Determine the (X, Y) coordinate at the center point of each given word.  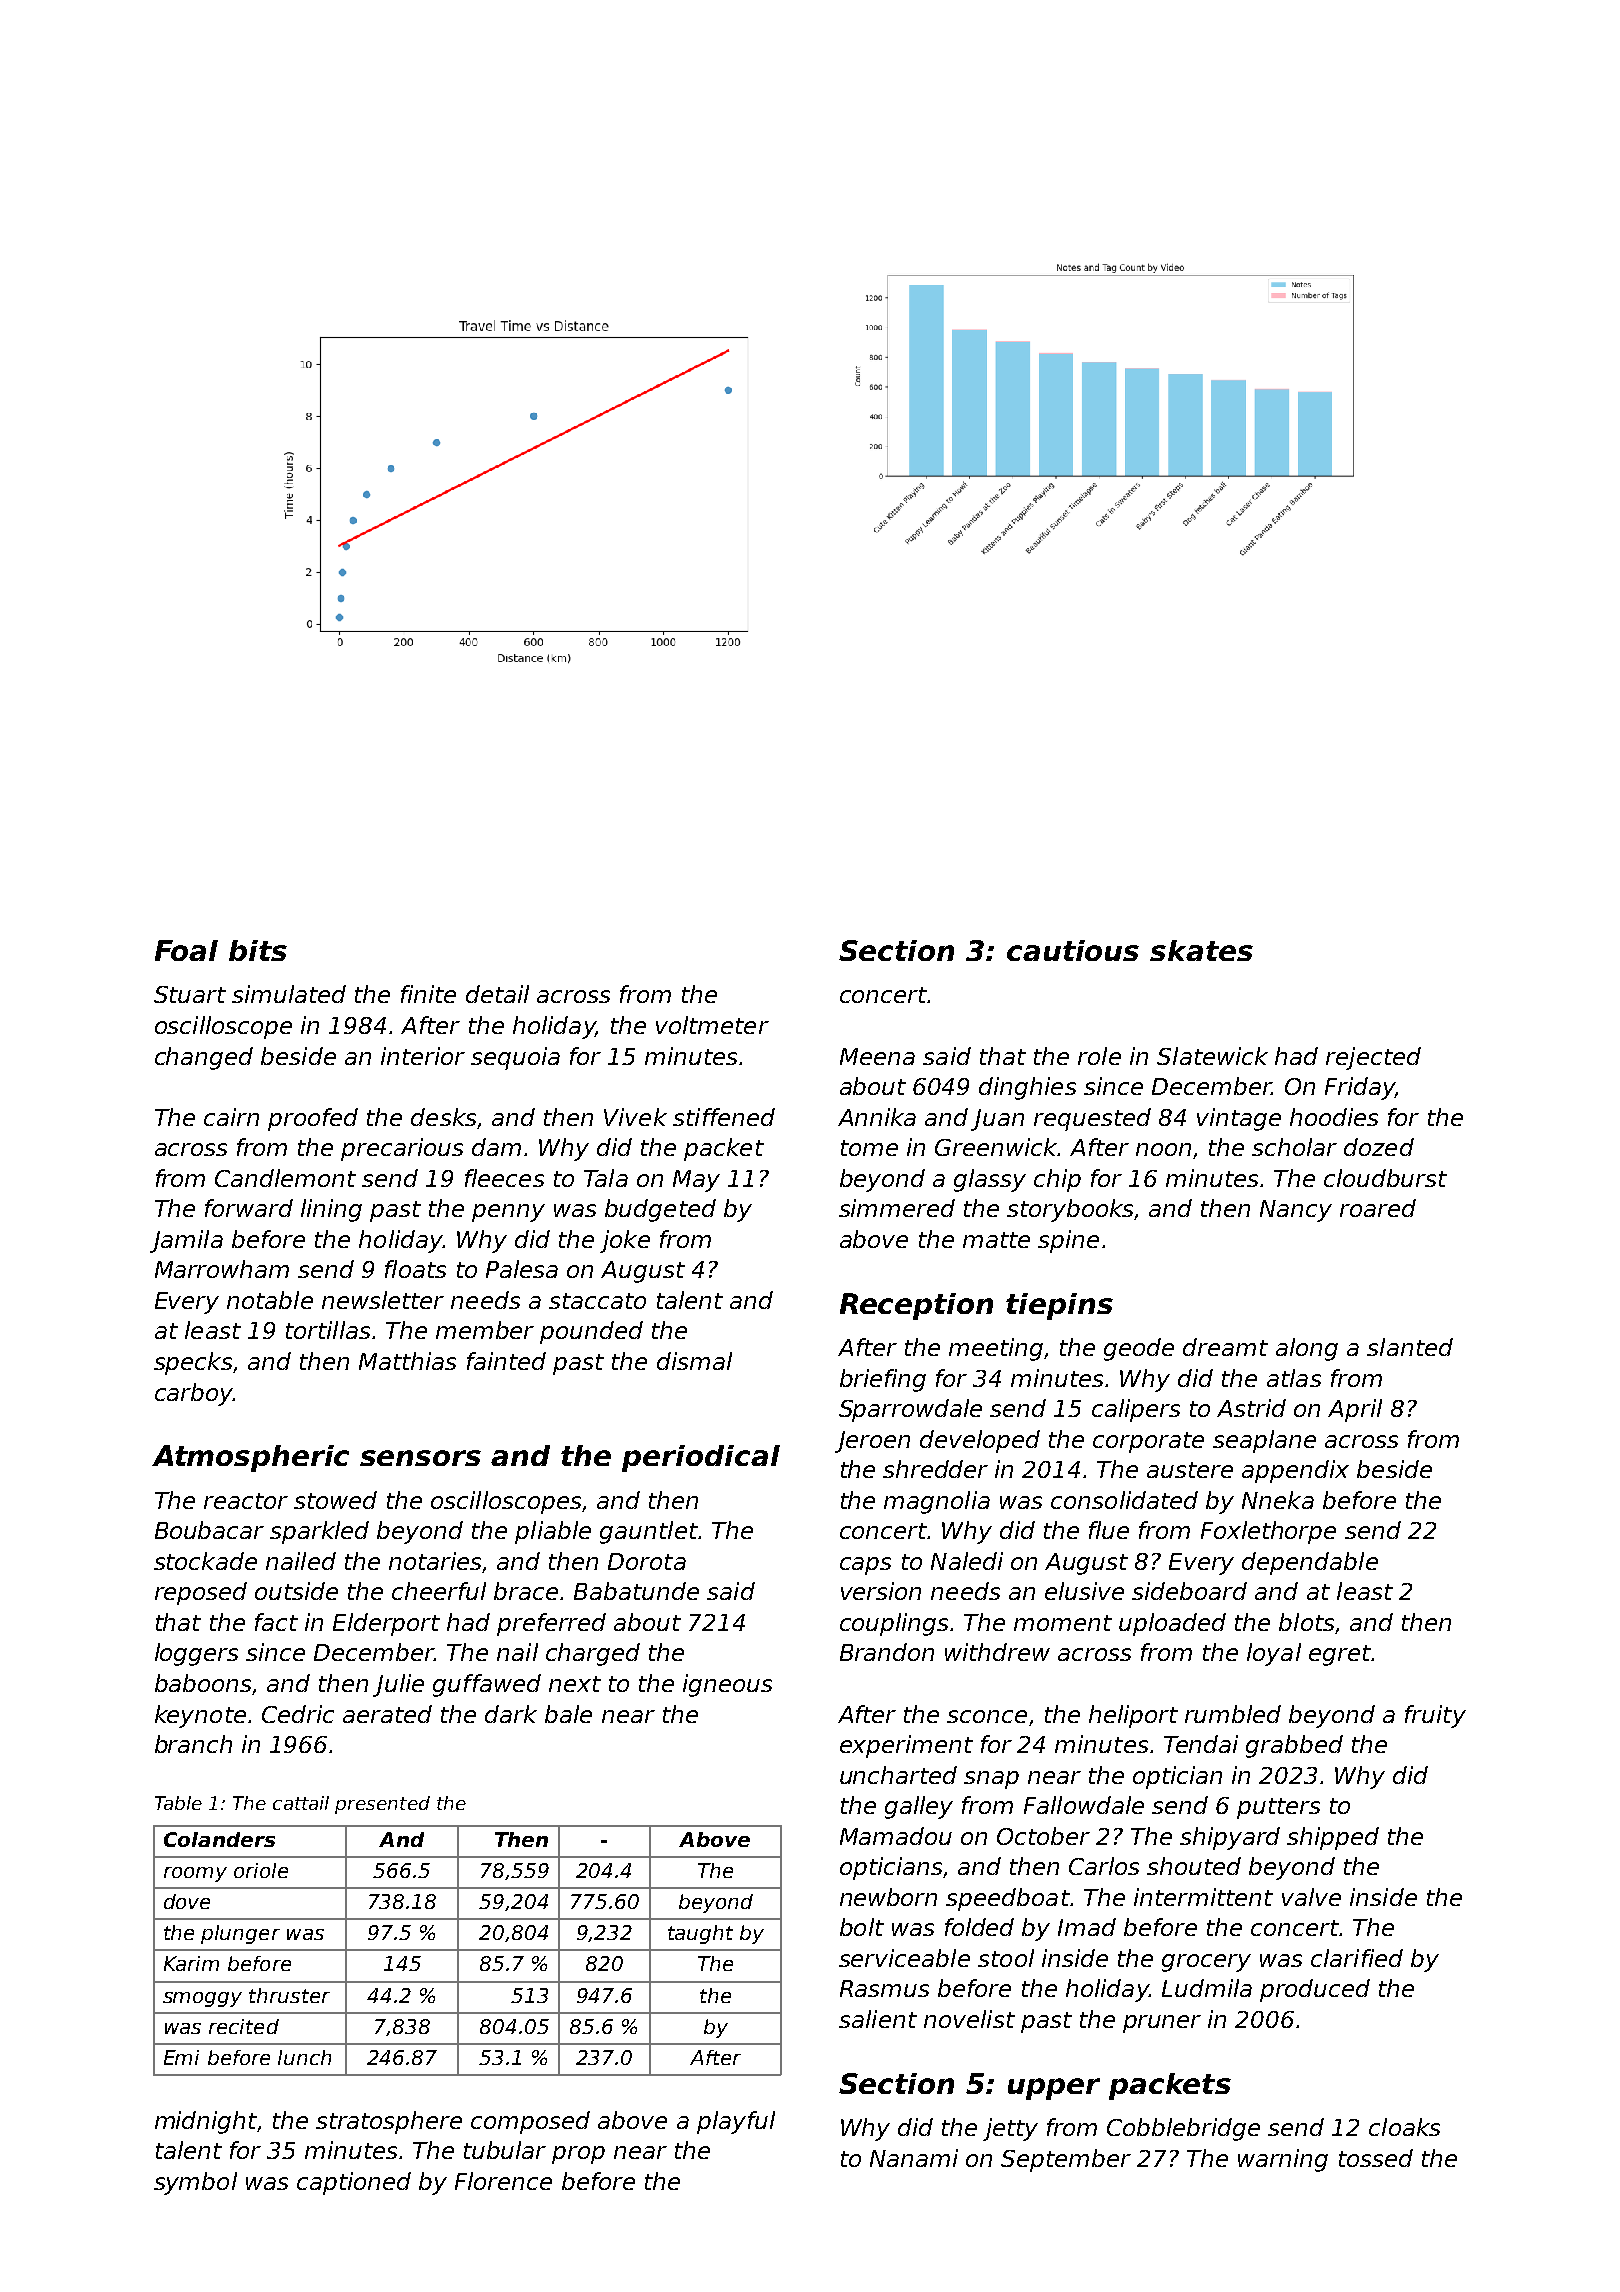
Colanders (219, 1839)
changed (204, 1058)
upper (1054, 2089)
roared (1378, 1208)
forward (249, 1208)
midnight (206, 2122)
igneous (727, 1685)
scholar (1294, 1147)
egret (1340, 1655)
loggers (196, 1654)
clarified (1357, 1958)
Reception (916, 1306)
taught (700, 1934)
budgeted (660, 1210)
